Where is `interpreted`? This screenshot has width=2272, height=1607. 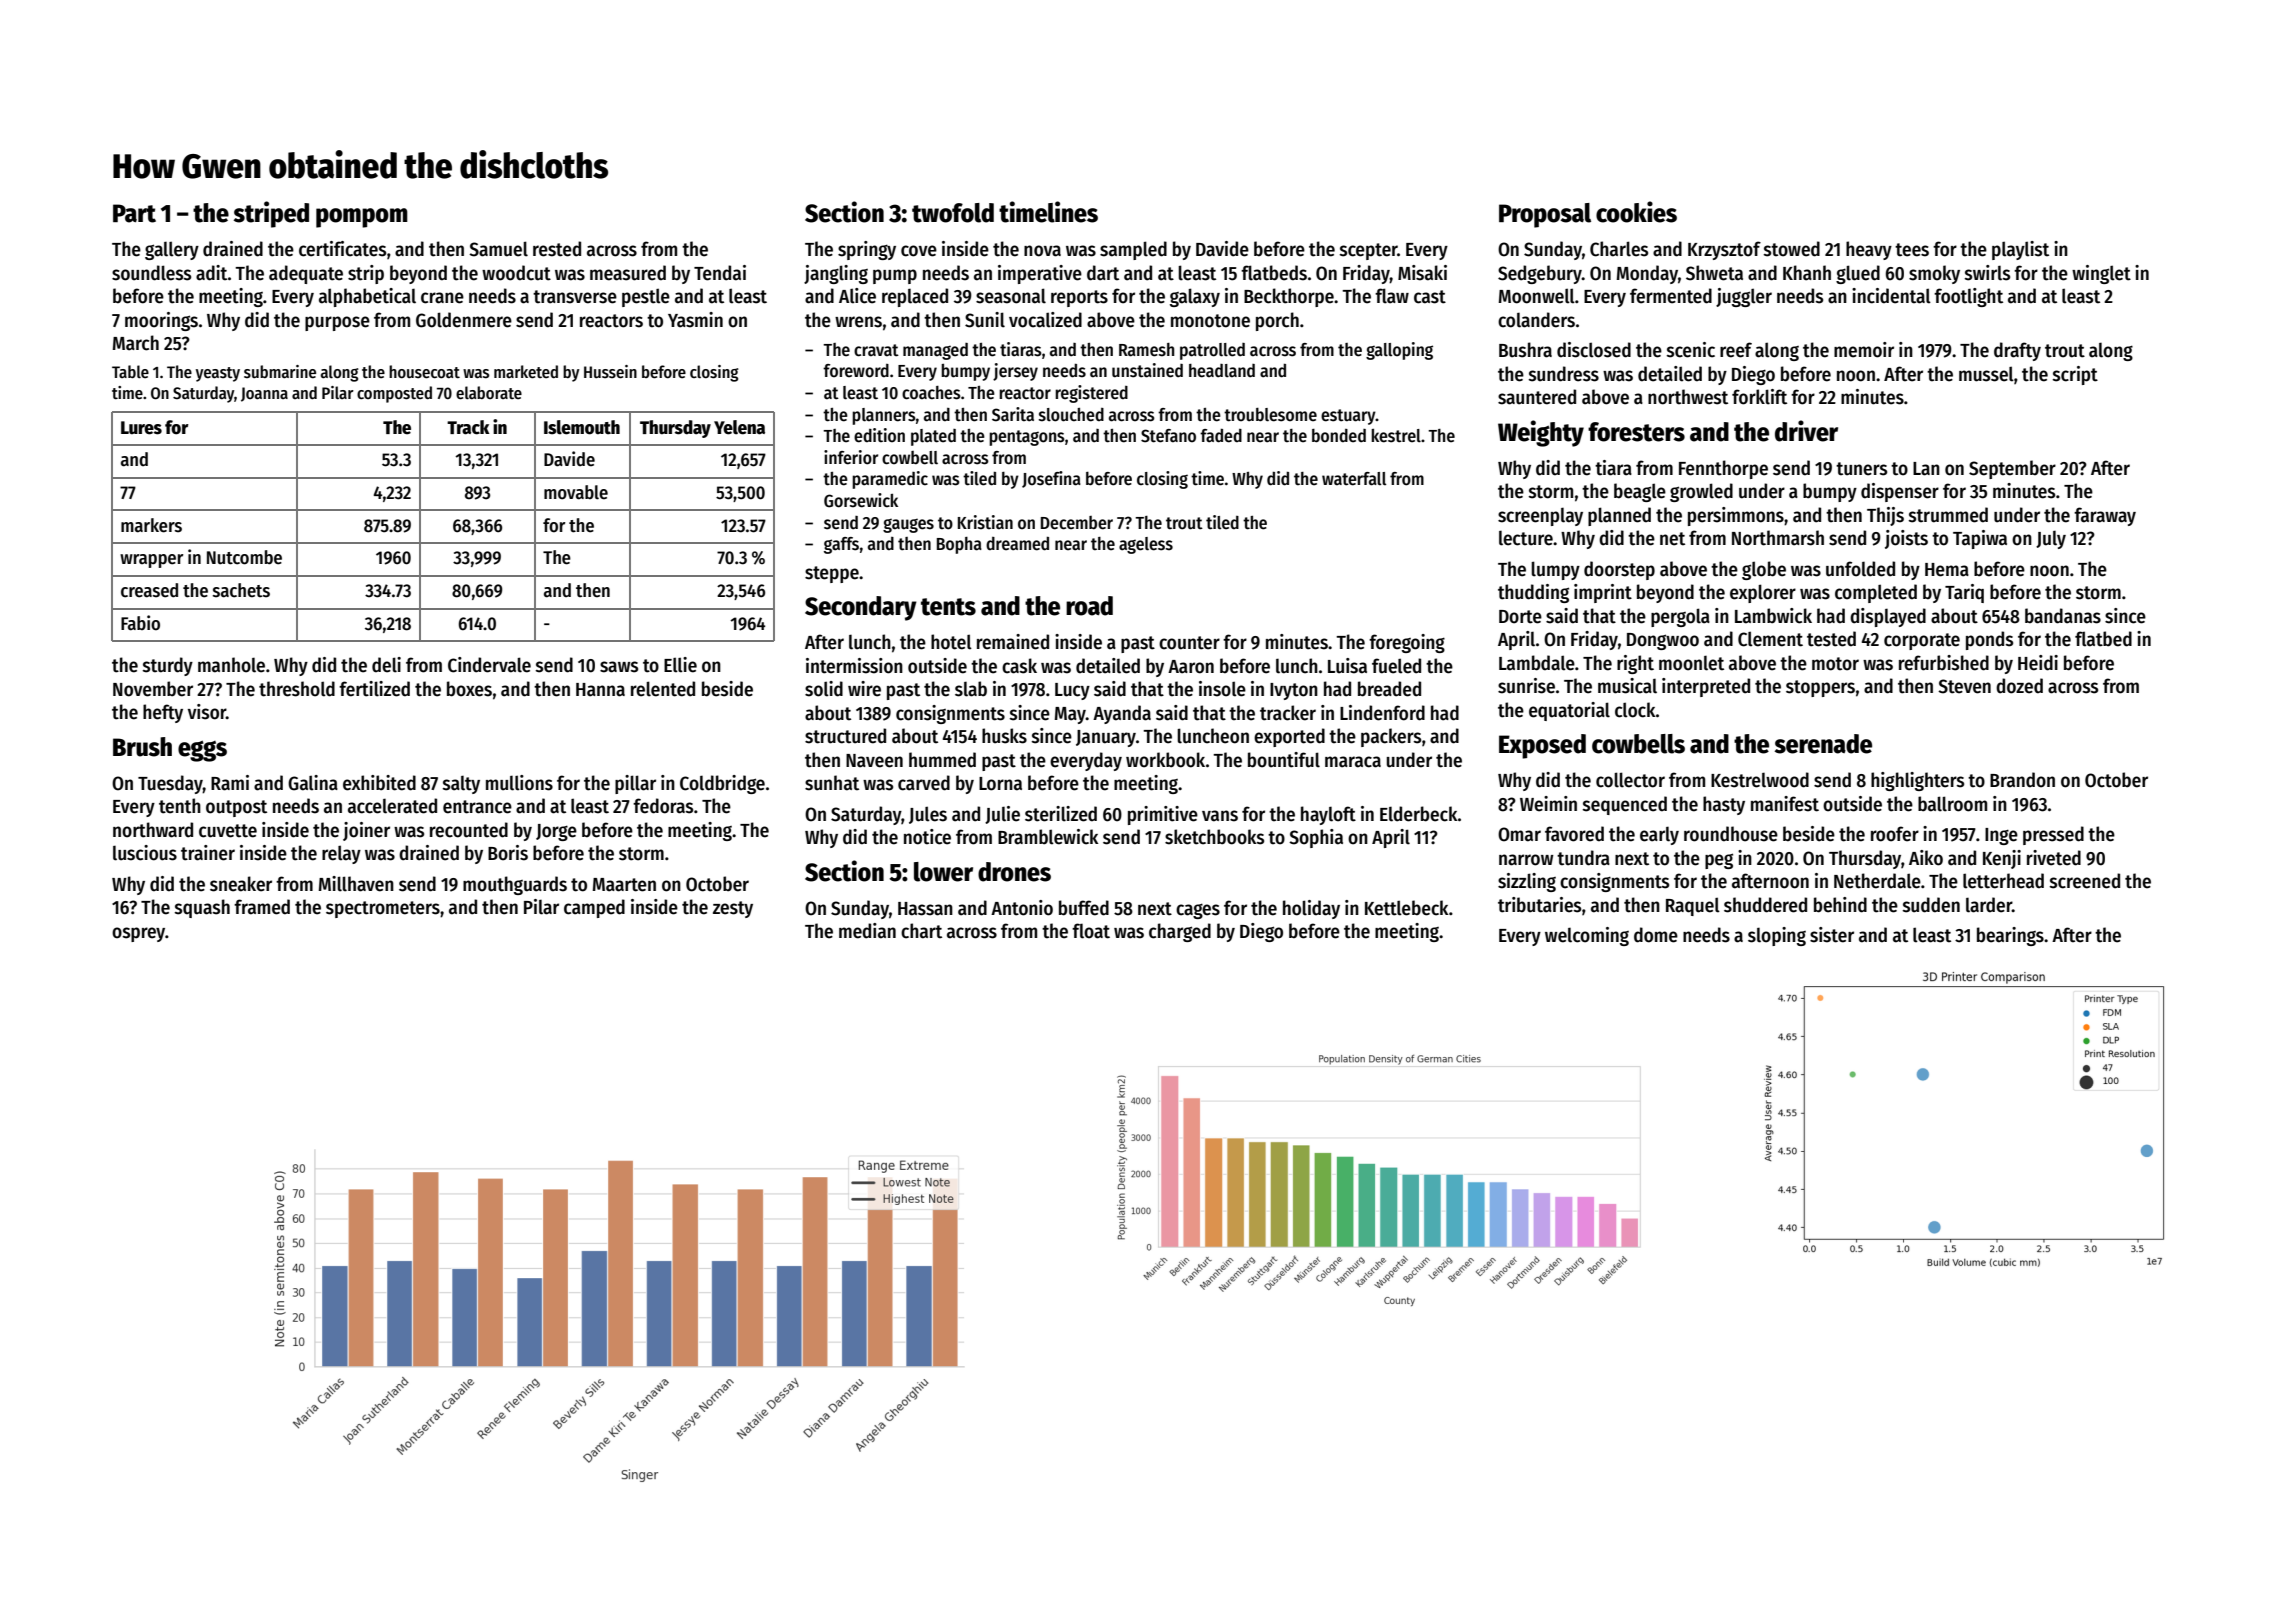
interpreted is located at coordinates (1706, 687).
